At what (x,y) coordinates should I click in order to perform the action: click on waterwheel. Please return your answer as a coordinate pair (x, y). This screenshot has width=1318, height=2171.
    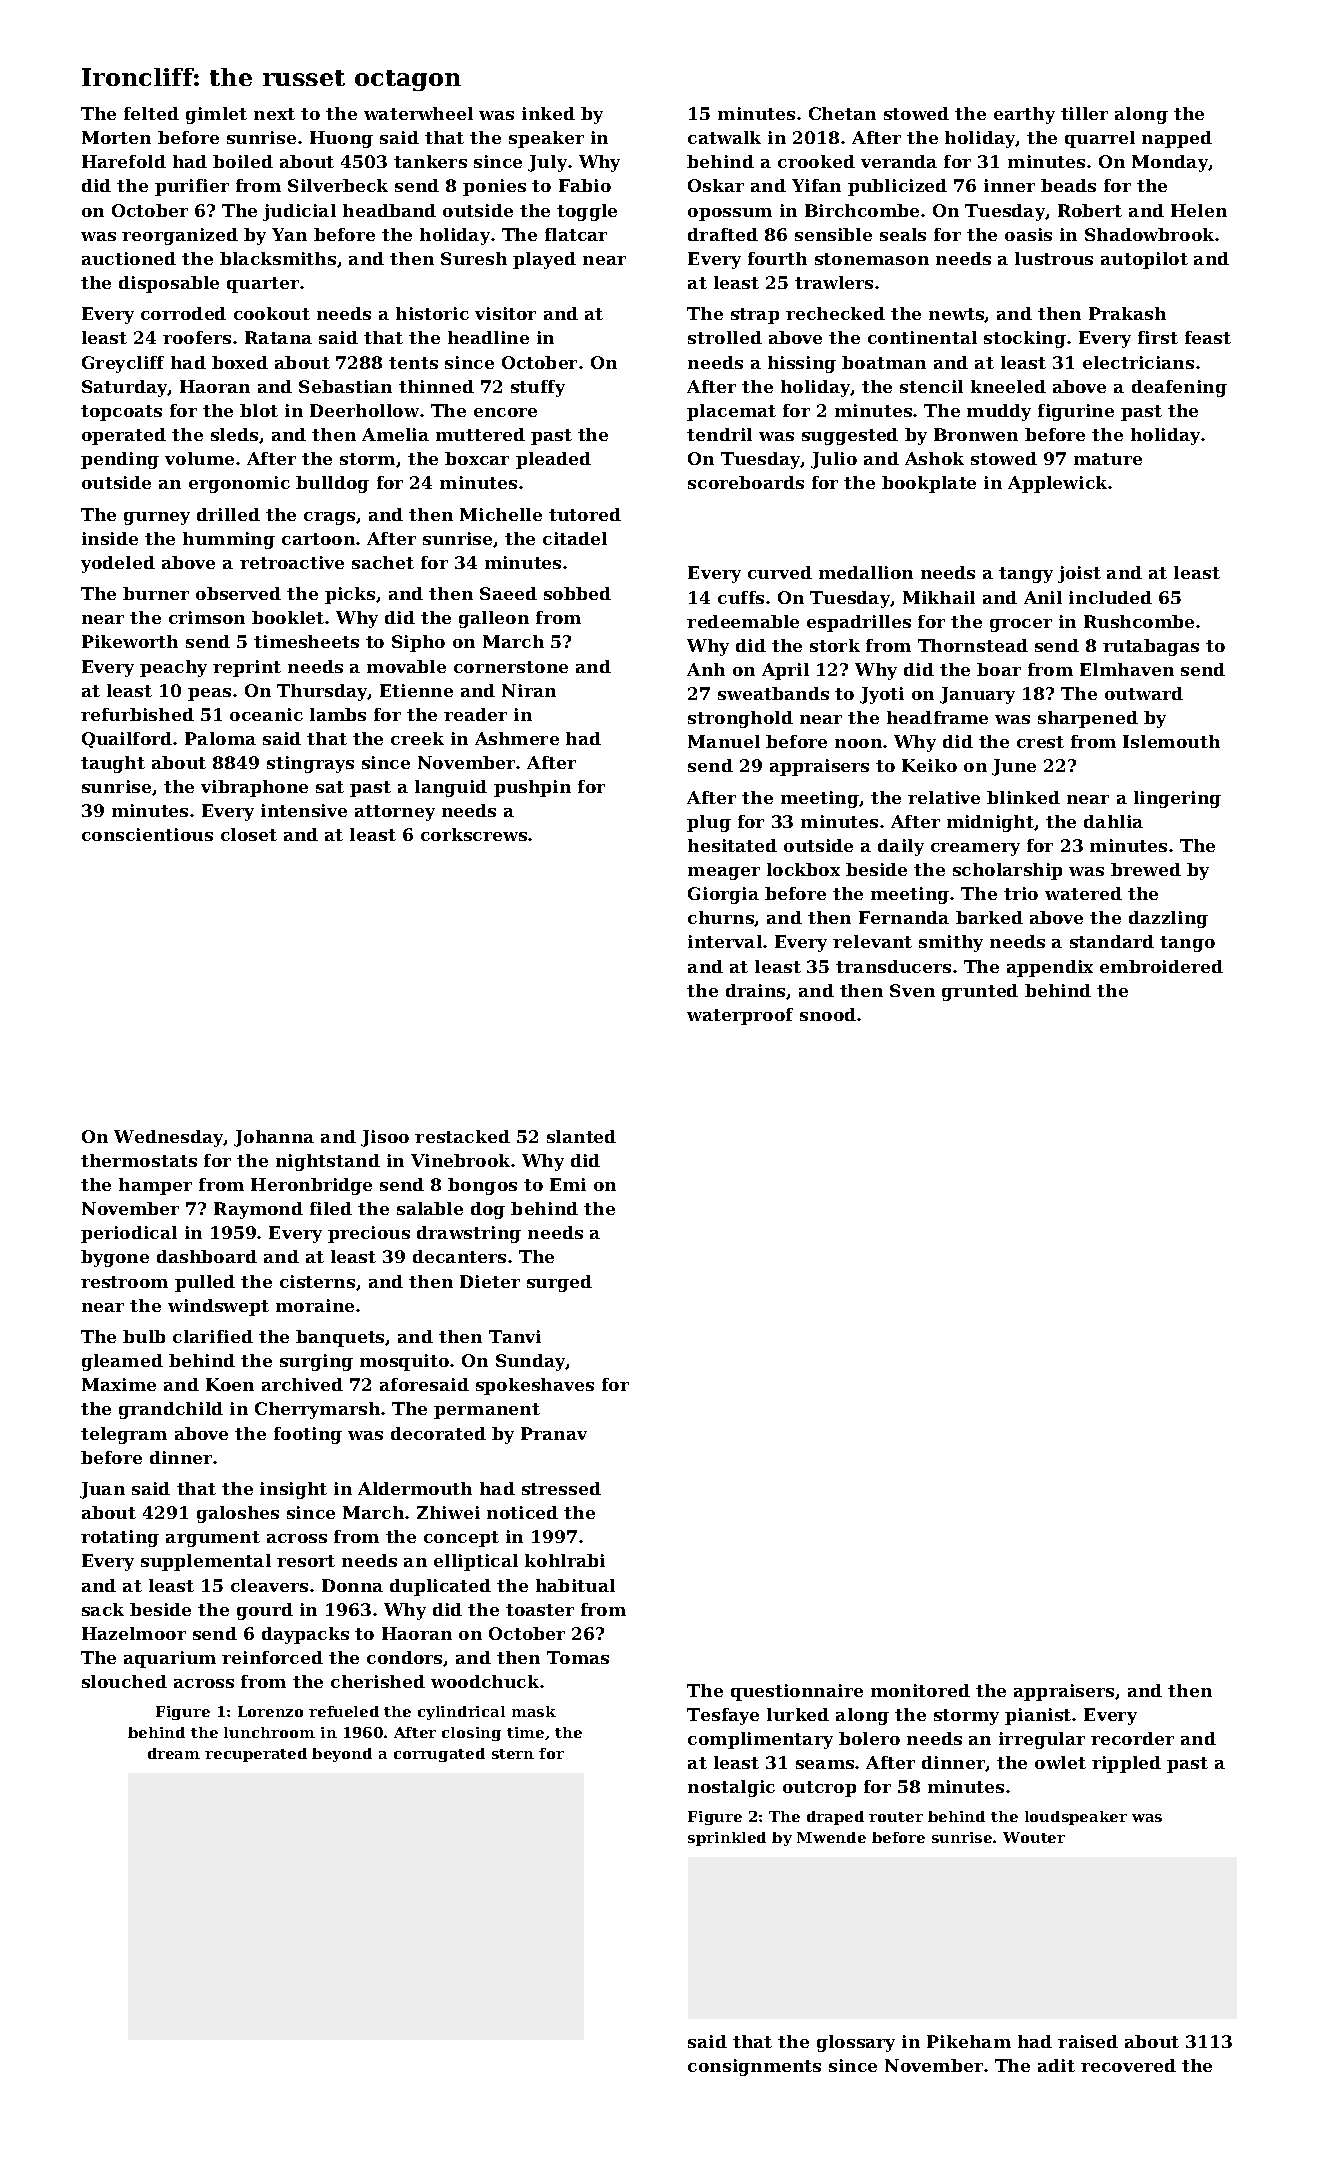
    Looking at the image, I should click on (418, 113).
